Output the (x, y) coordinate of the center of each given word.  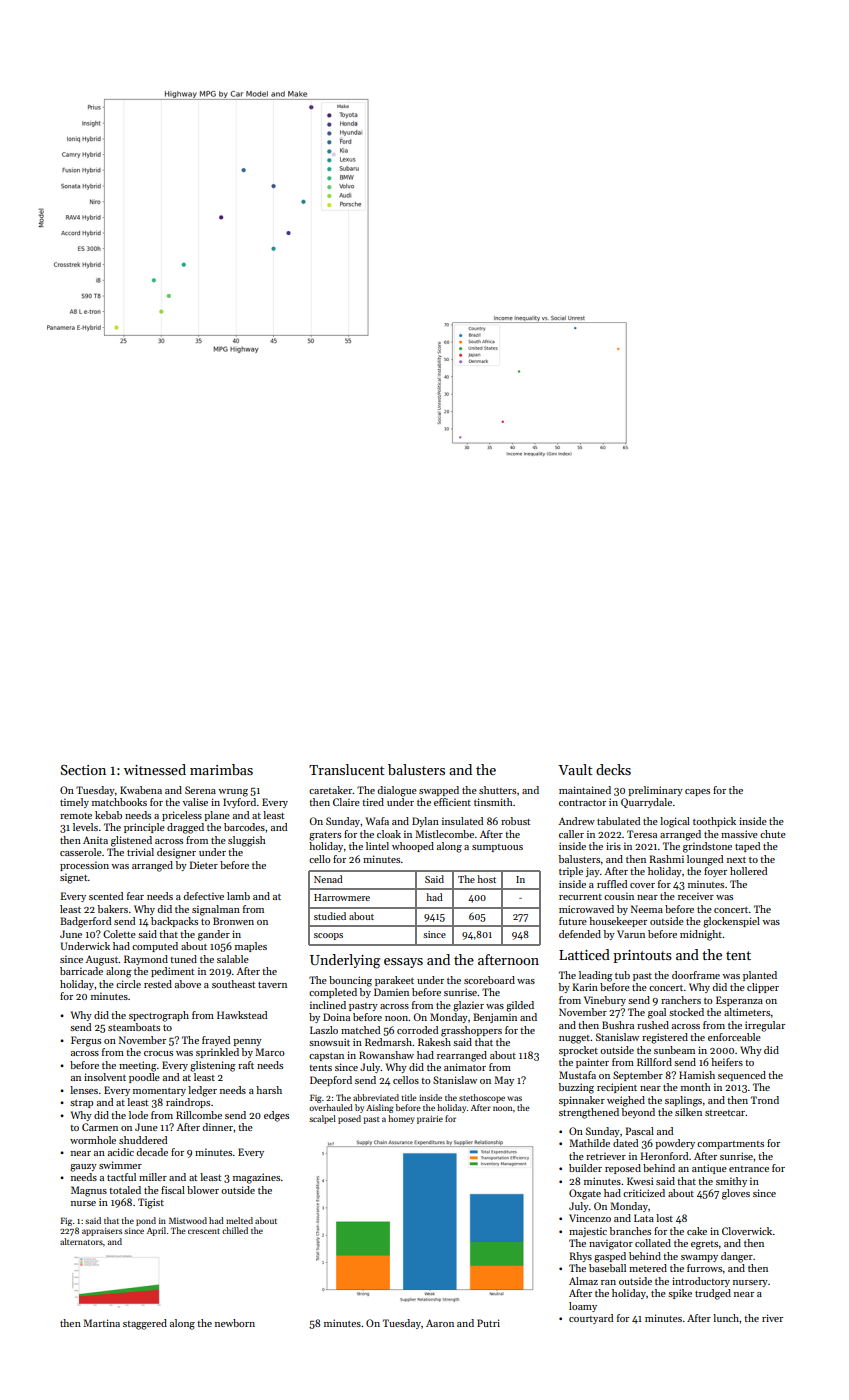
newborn (235, 1323)
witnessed (155, 769)
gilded (520, 1006)
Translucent (347, 769)
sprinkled (217, 1053)
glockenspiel (731, 922)
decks (613, 769)
